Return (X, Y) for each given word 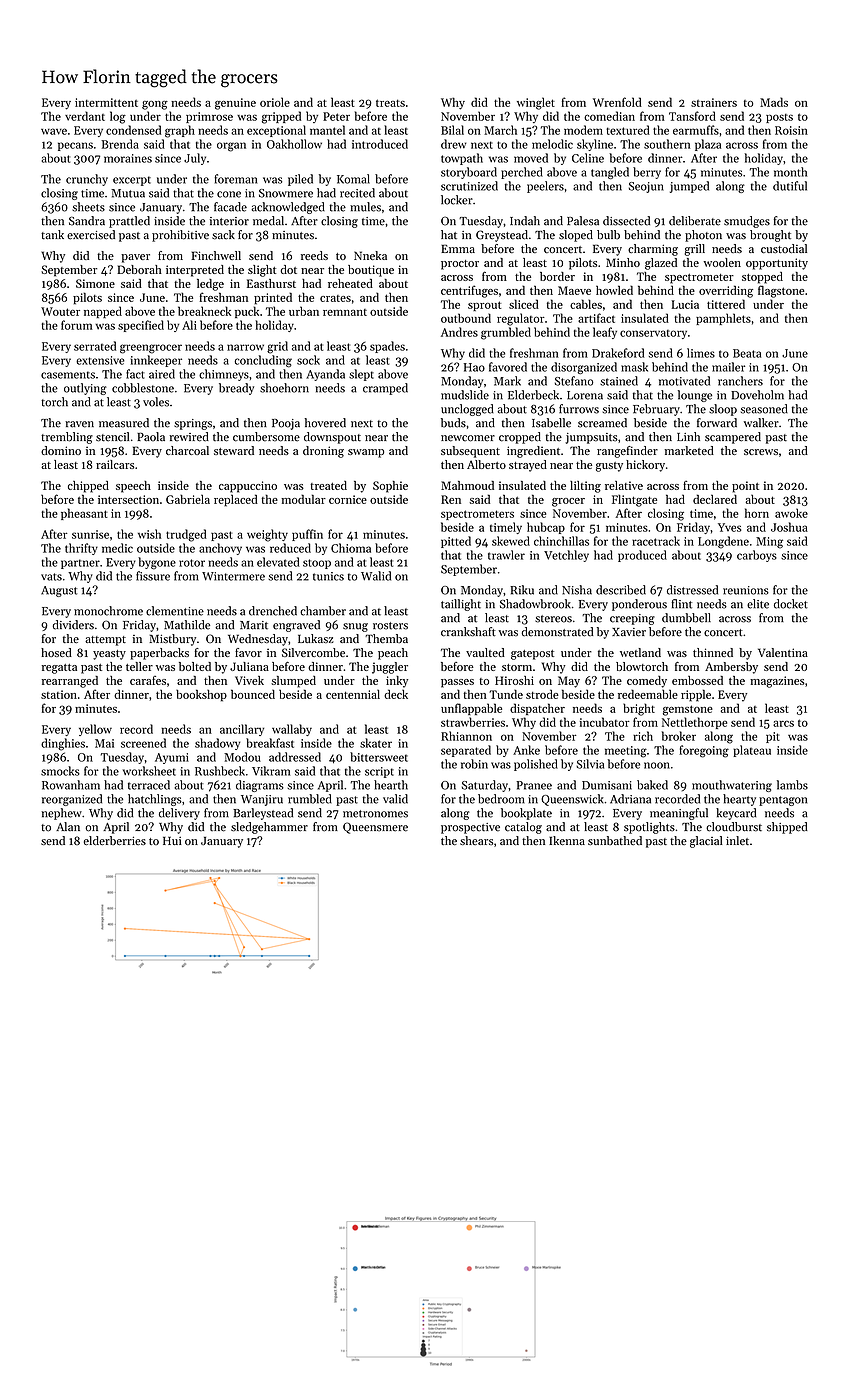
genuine (235, 104)
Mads (774, 102)
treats (390, 103)
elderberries (115, 841)
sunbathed (615, 840)
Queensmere (375, 828)
